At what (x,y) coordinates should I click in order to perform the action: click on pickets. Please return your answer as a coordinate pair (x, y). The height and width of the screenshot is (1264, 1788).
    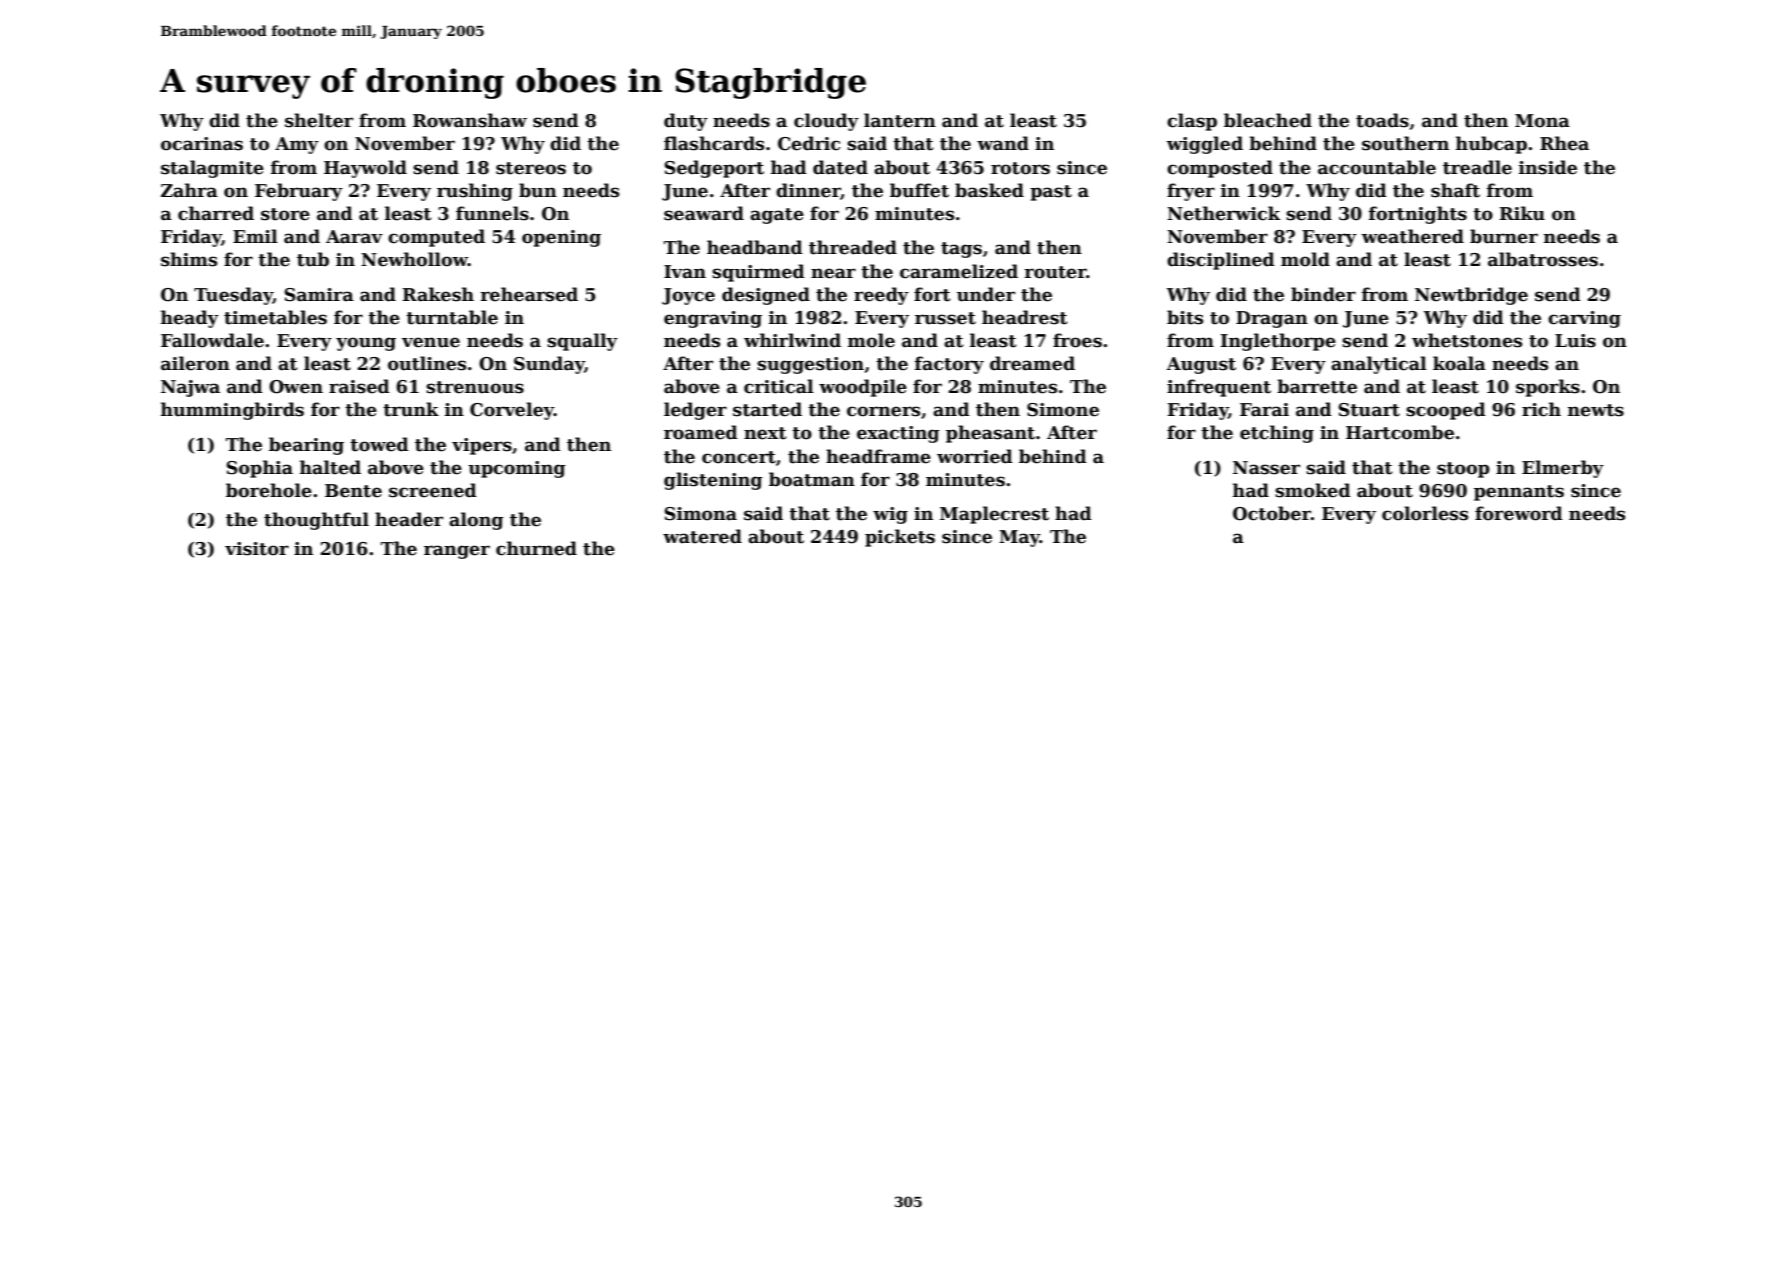
    Looking at the image, I should click on (900, 538).
